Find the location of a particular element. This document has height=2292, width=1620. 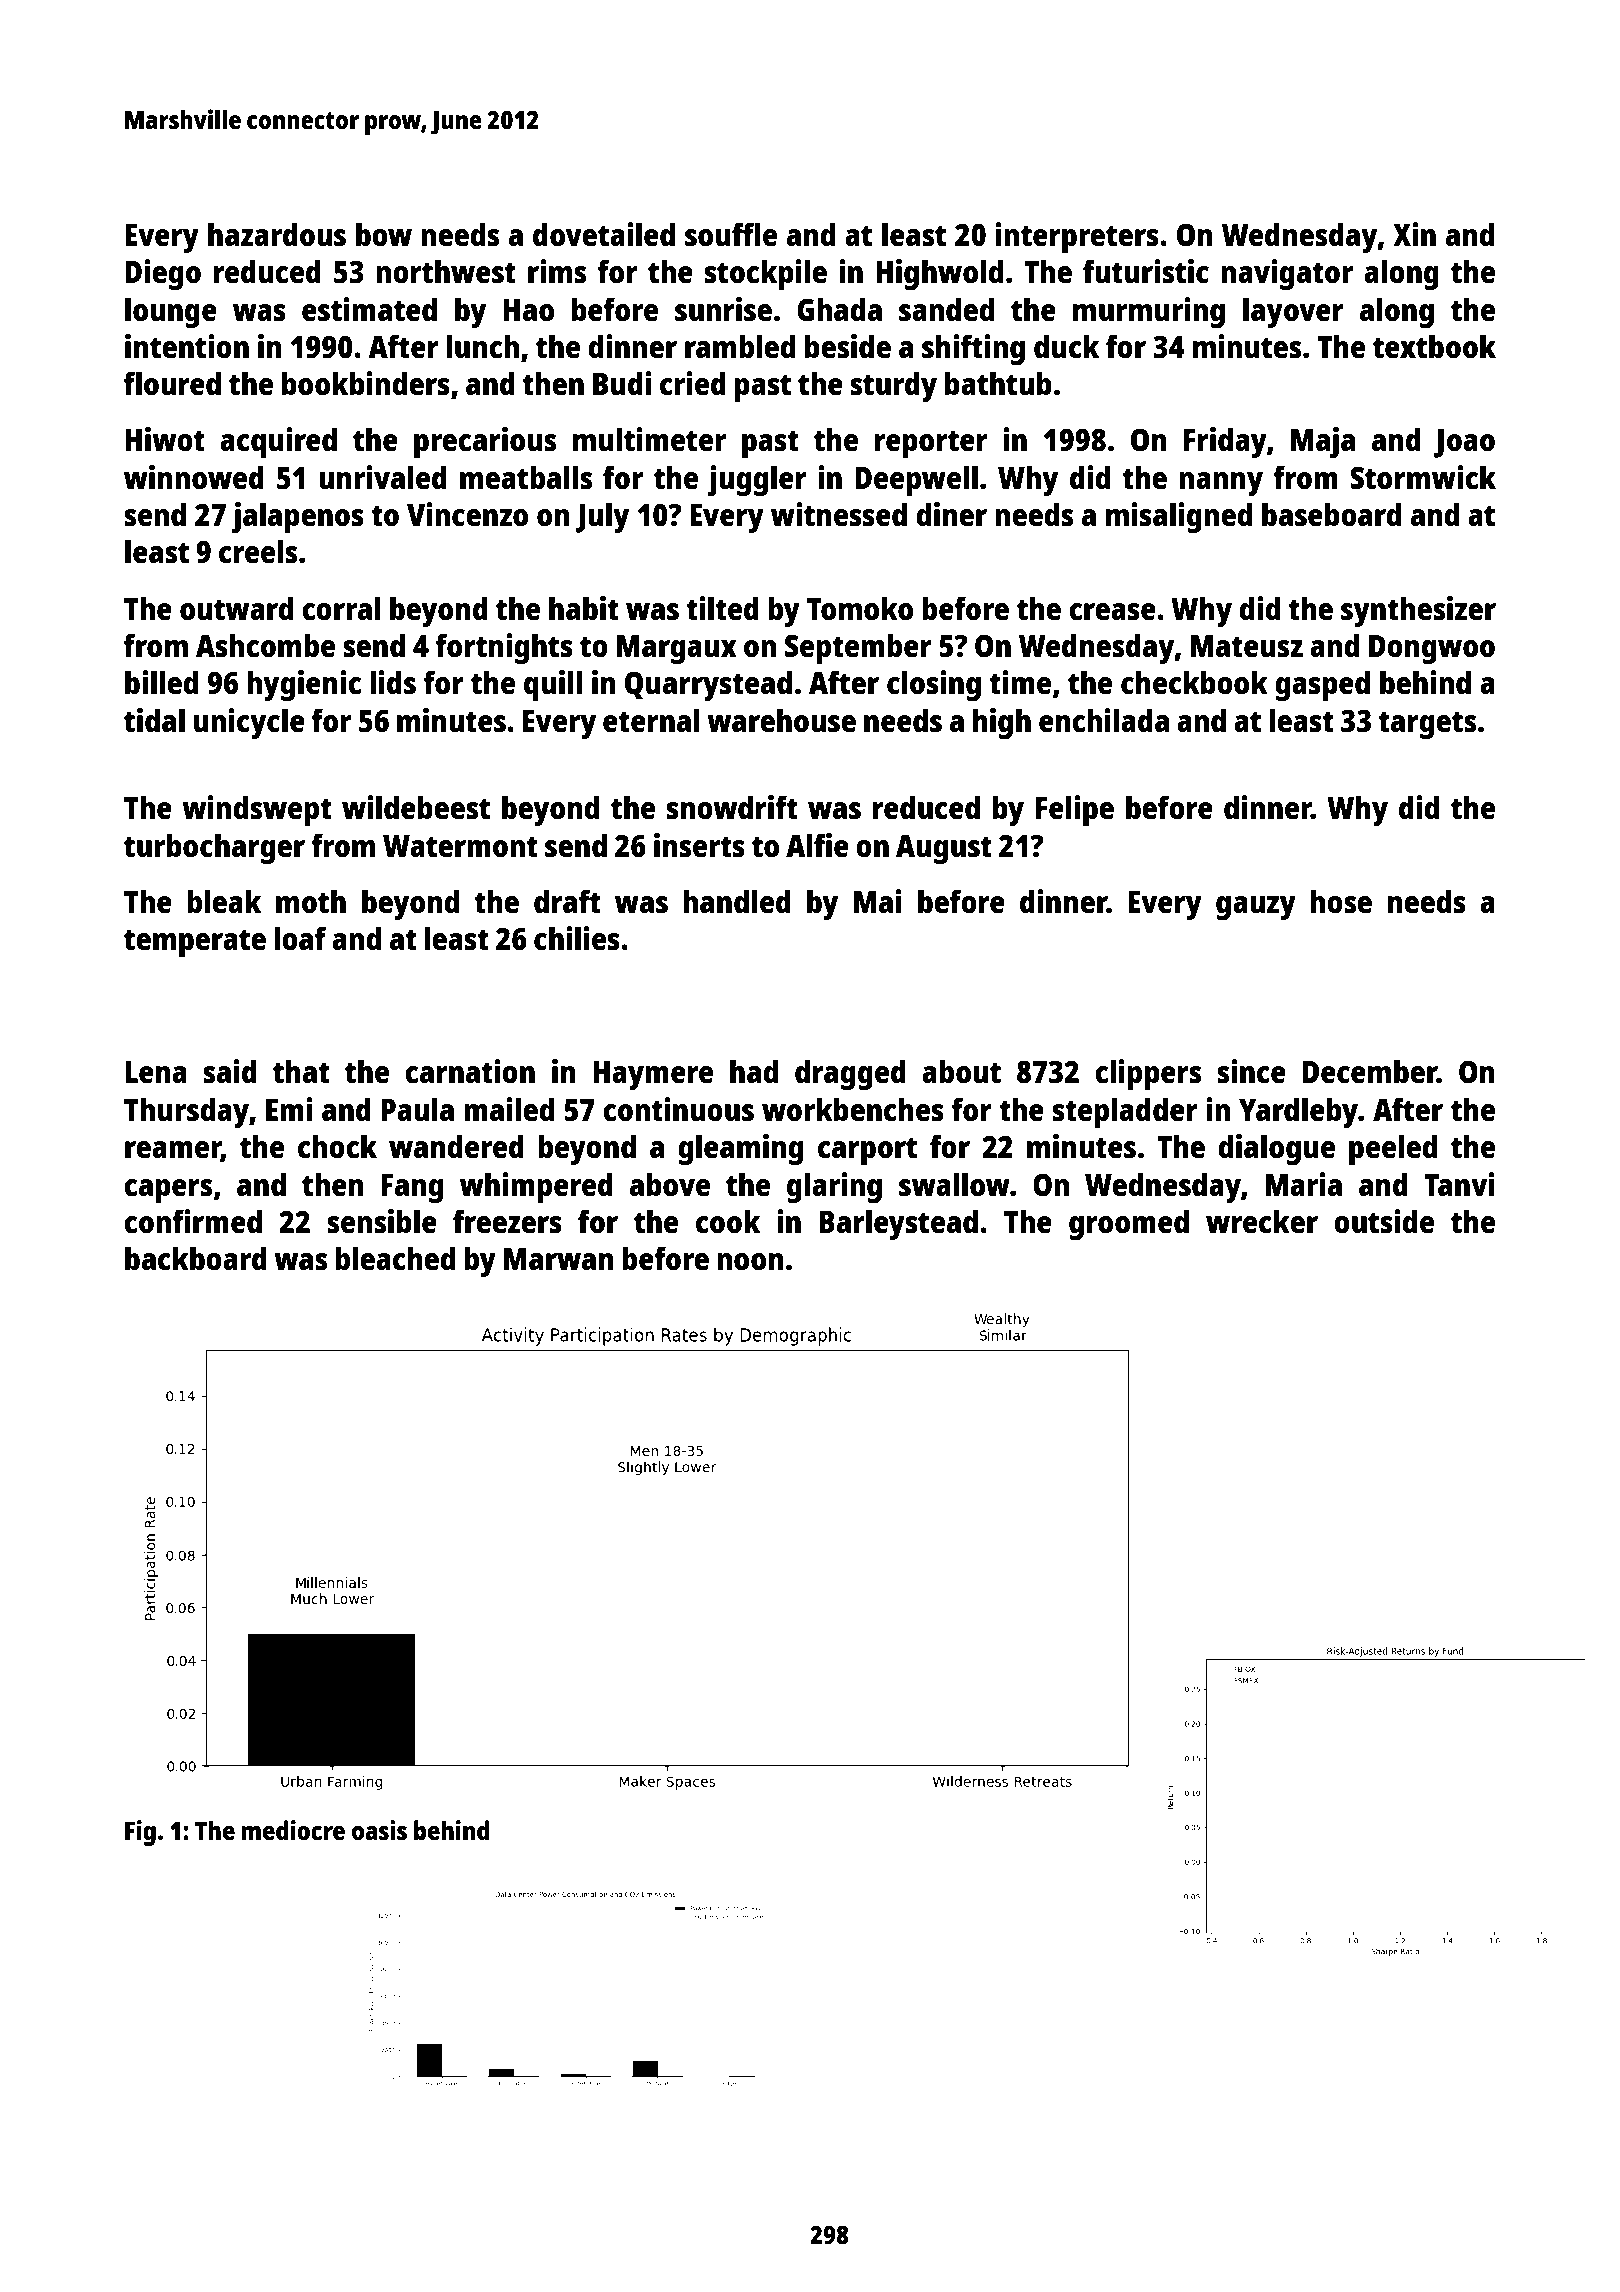

oasis is located at coordinates (379, 1830).
